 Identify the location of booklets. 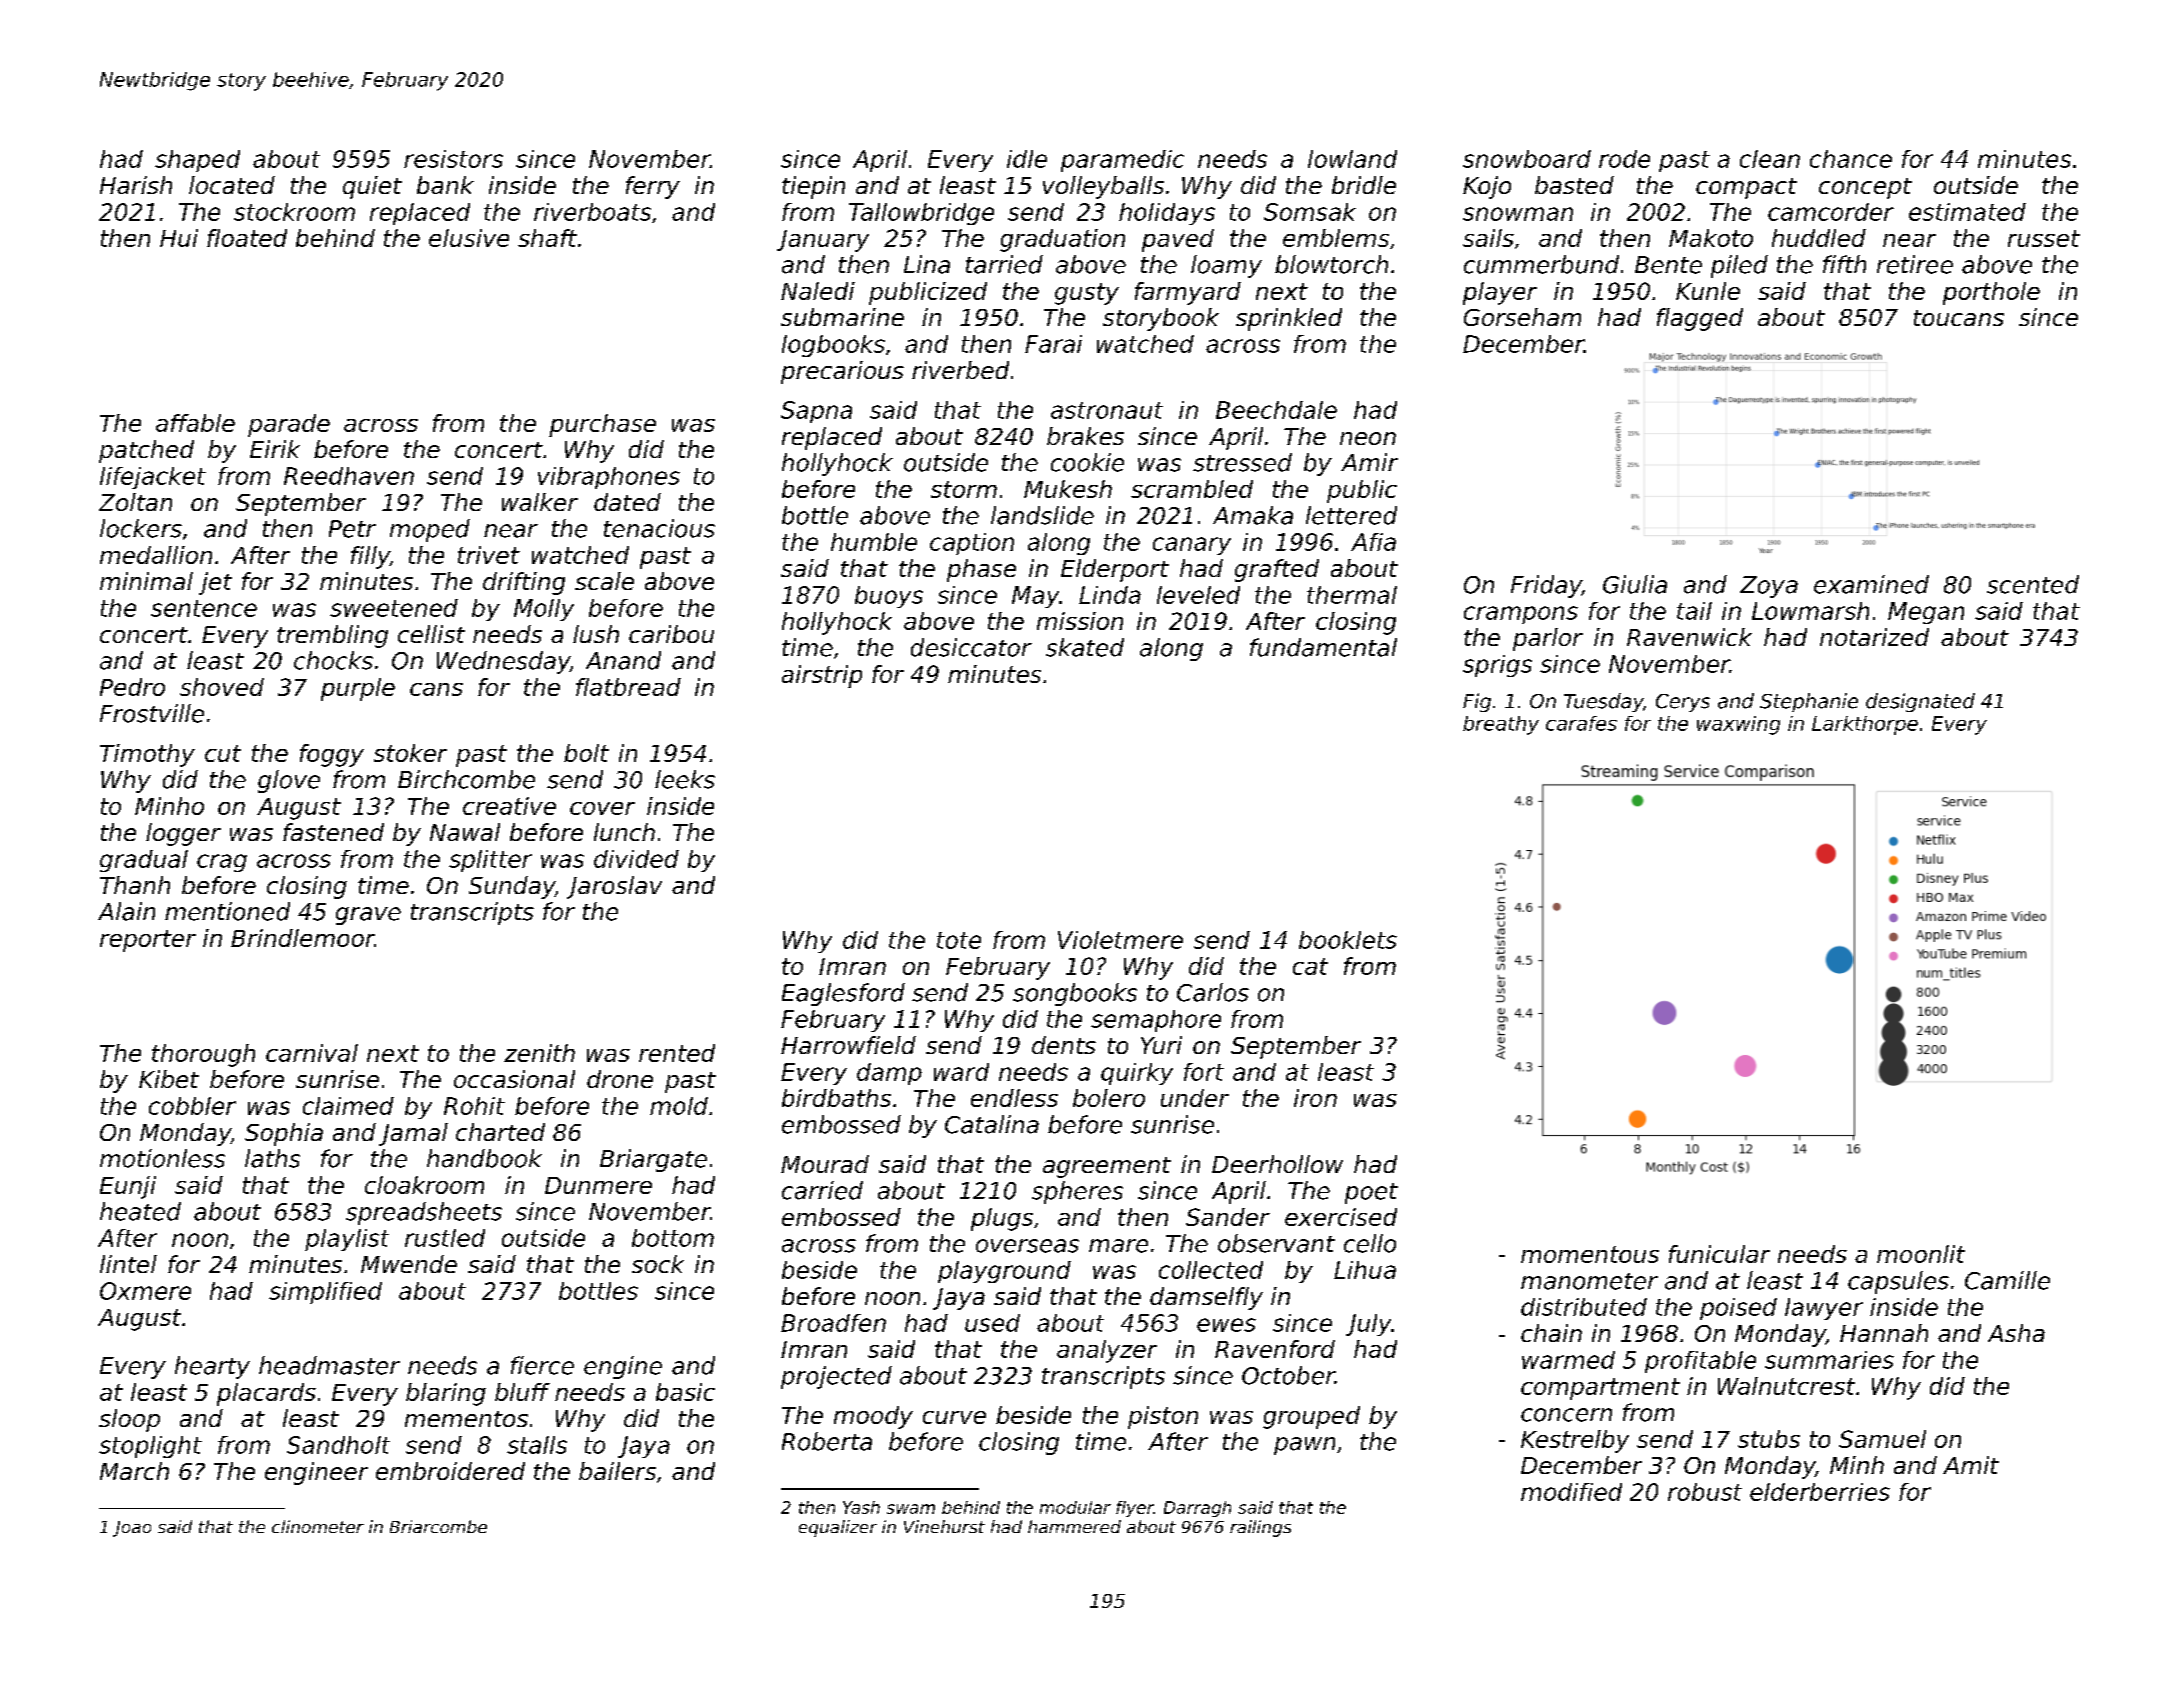
(1348, 940).
